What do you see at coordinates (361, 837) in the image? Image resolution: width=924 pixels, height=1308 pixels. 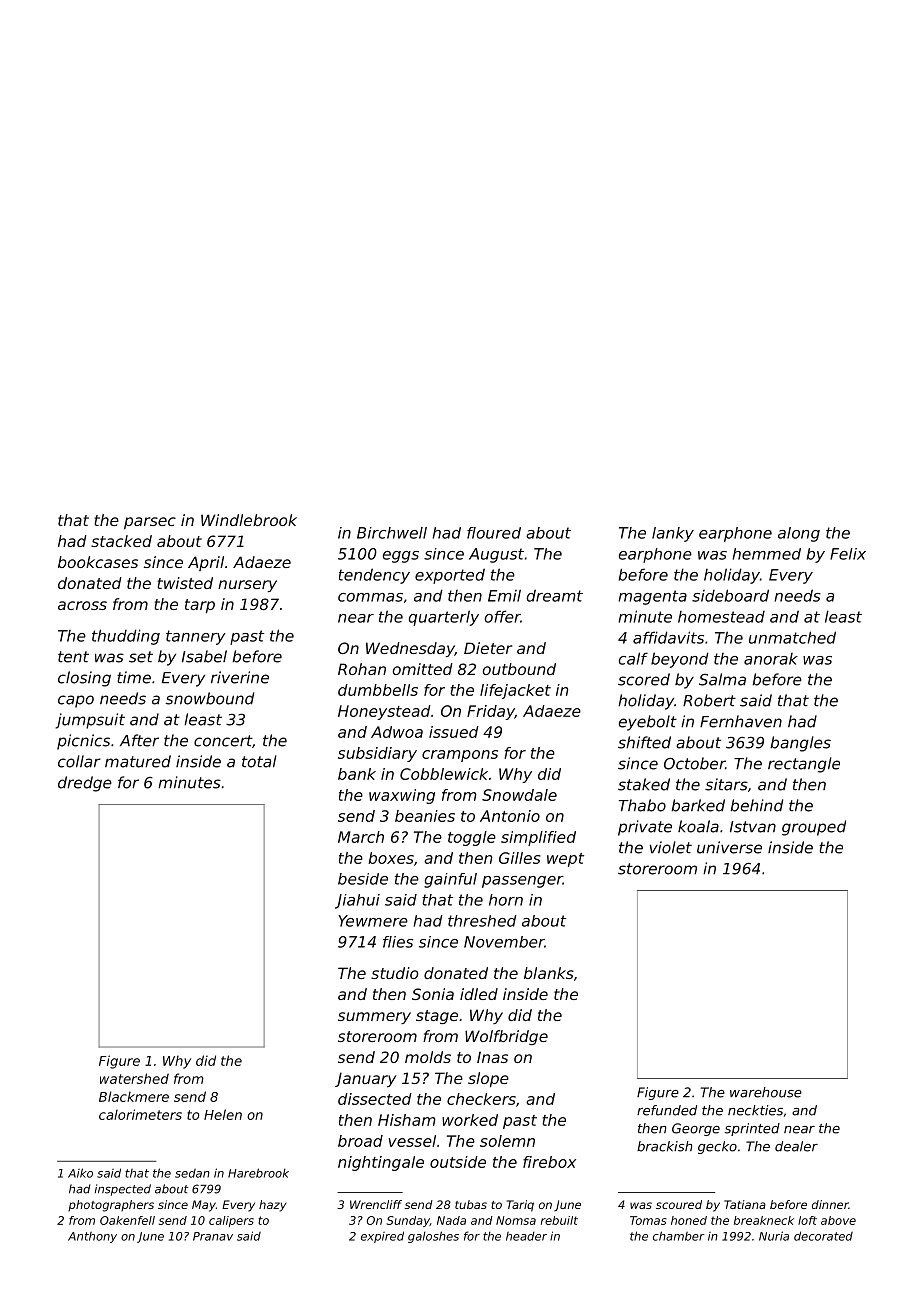 I see `March` at bounding box center [361, 837].
